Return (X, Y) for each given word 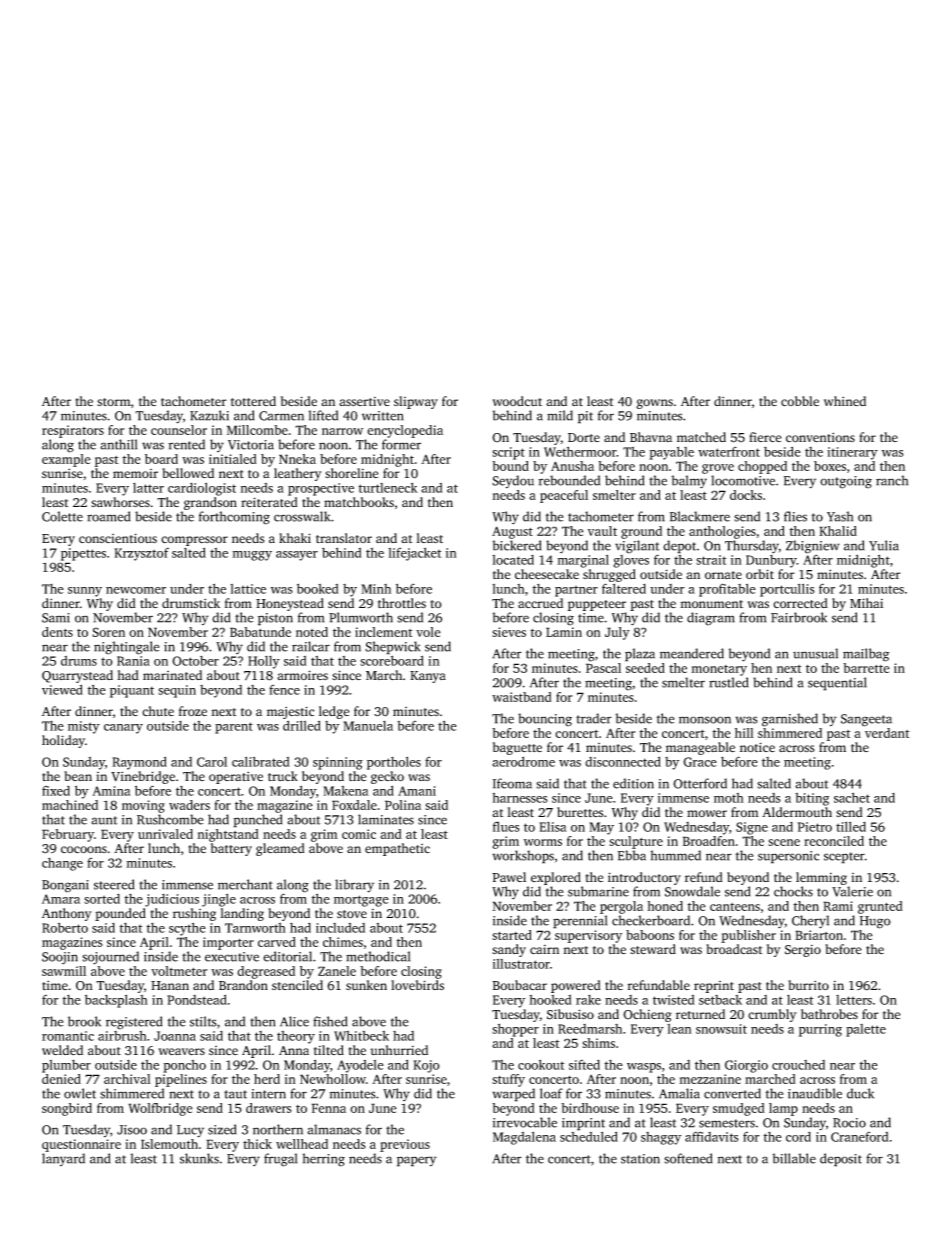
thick (257, 1144)
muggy (252, 556)
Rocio (849, 1123)
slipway (416, 402)
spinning (338, 763)
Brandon (243, 985)
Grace (700, 762)
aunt (104, 820)
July (617, 633)
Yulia (884, 545)
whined (845, 401)
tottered (253, 401)
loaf (551, 1093)
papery (417, 1161)
